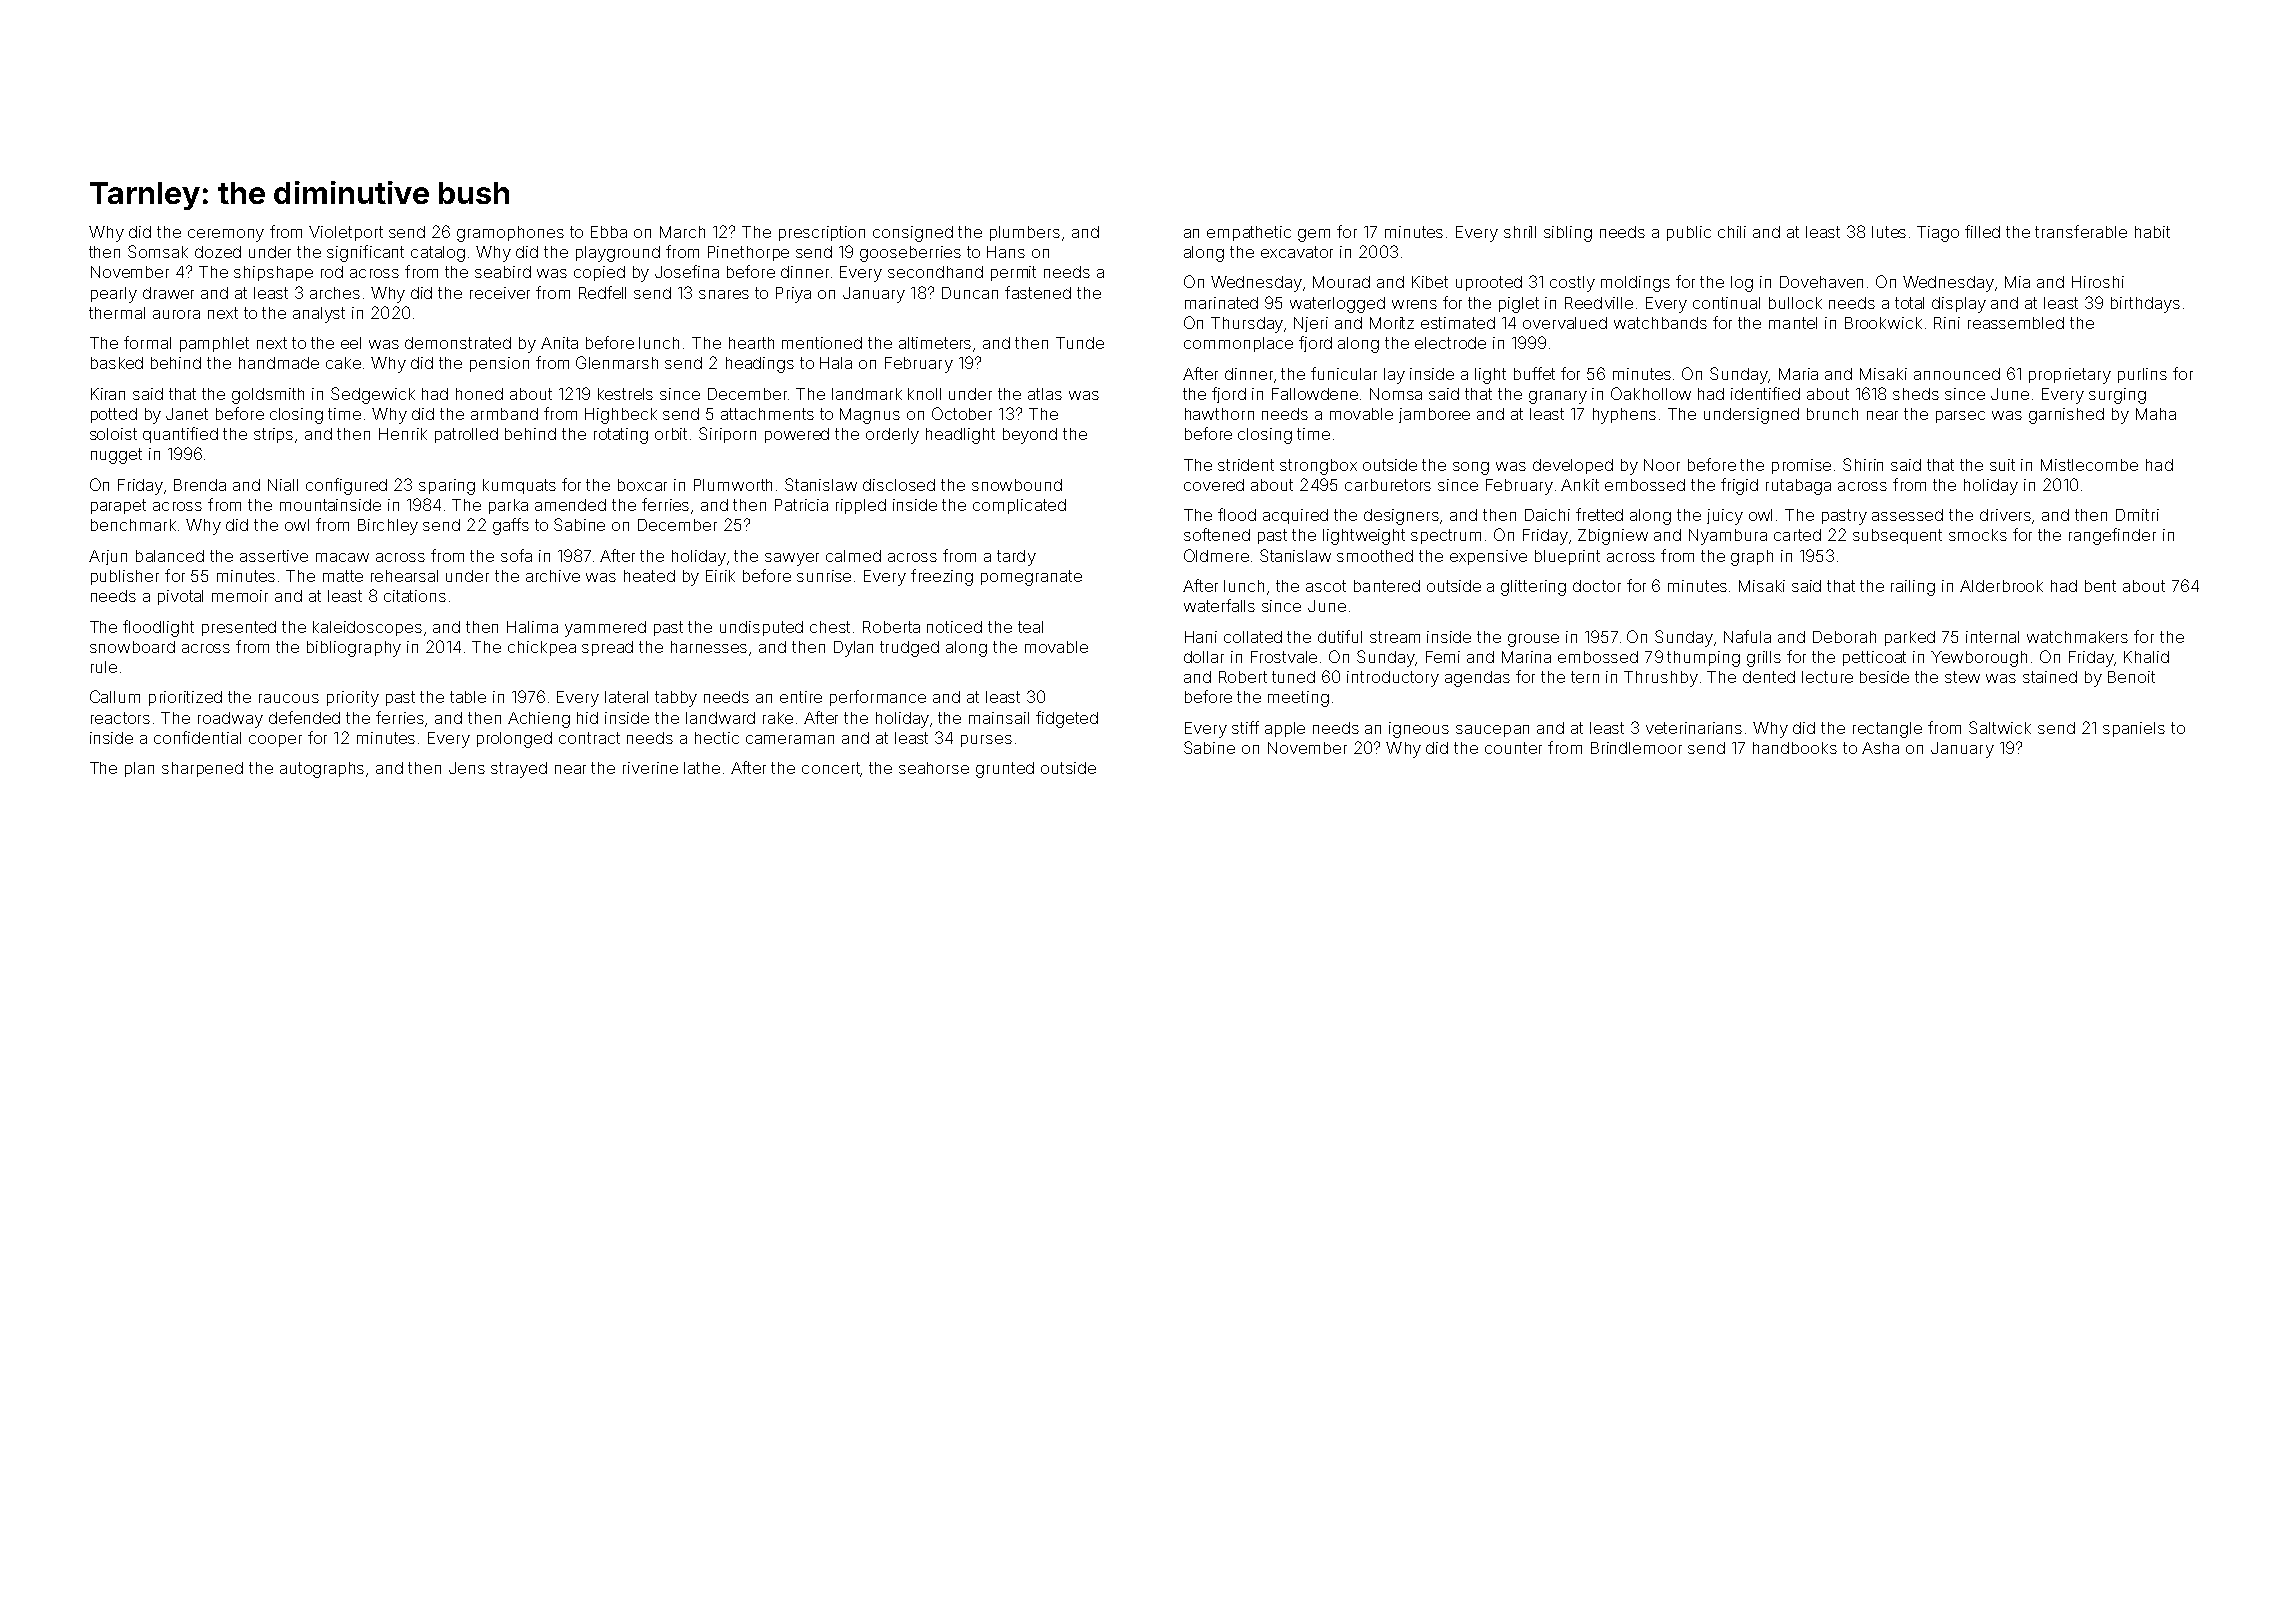 This image has width=2292, height=1620. Describe the element at coordinates (1572, 284) in the image. I see `costly` at that location.
